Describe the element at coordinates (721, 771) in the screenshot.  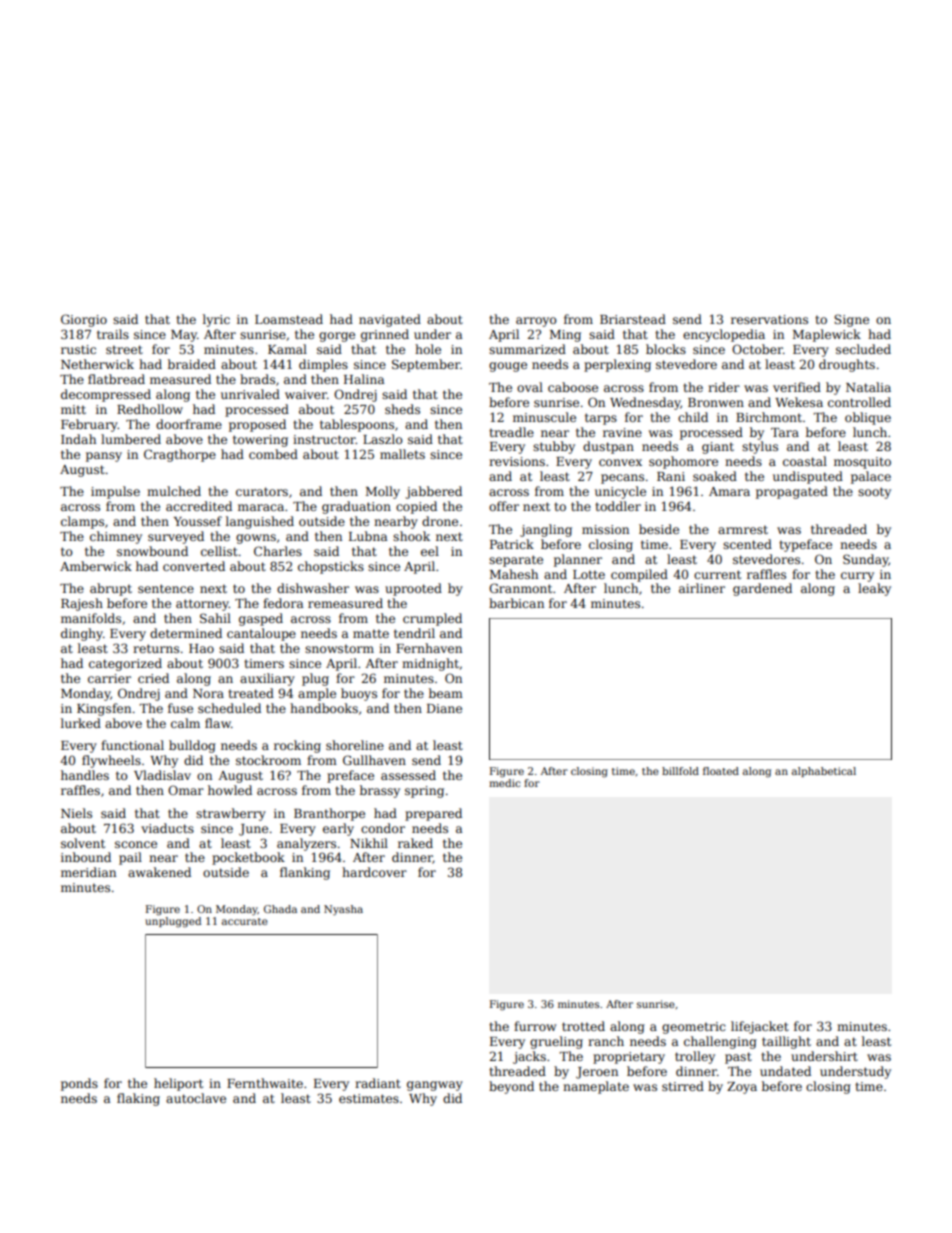
I see `floated` at that location.
